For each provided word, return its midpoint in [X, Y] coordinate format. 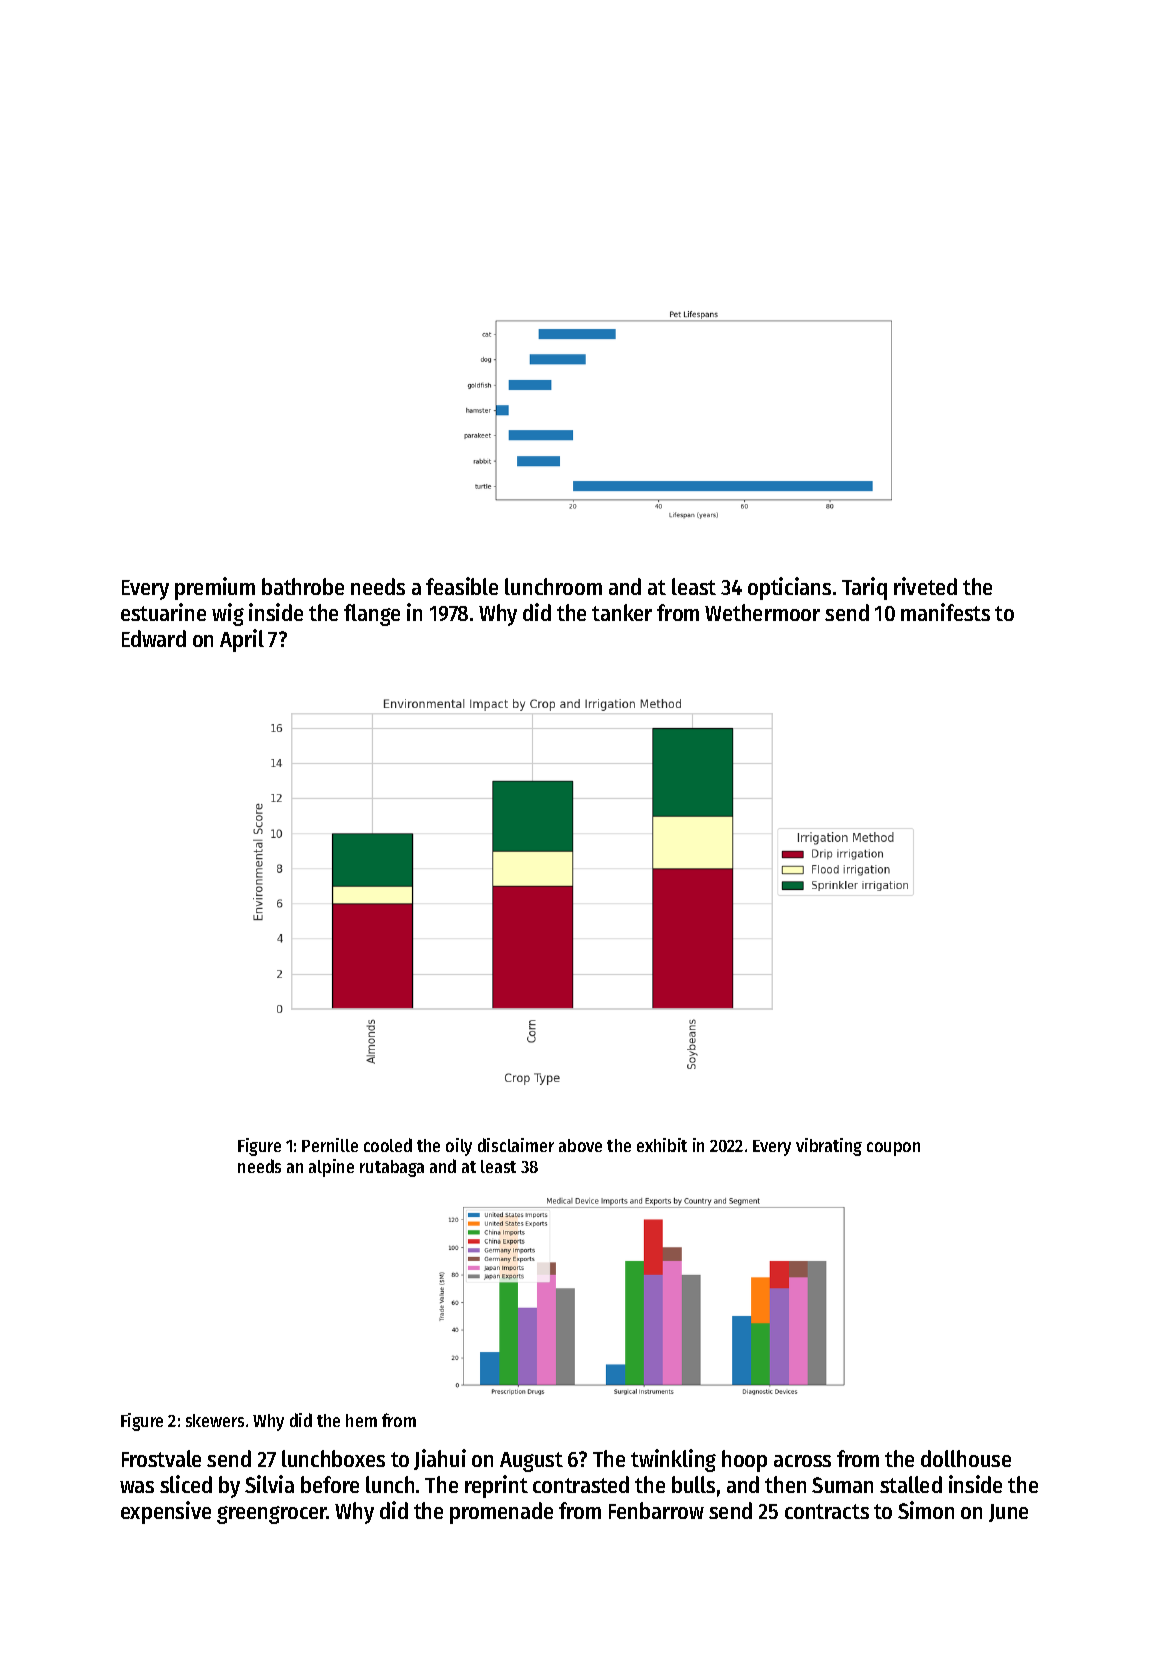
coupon [893, 1149]
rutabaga [392, 1168]
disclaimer [516, 1145]
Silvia [269, 1484]
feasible [462, 586]
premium [215, 588]
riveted [925, 586]
